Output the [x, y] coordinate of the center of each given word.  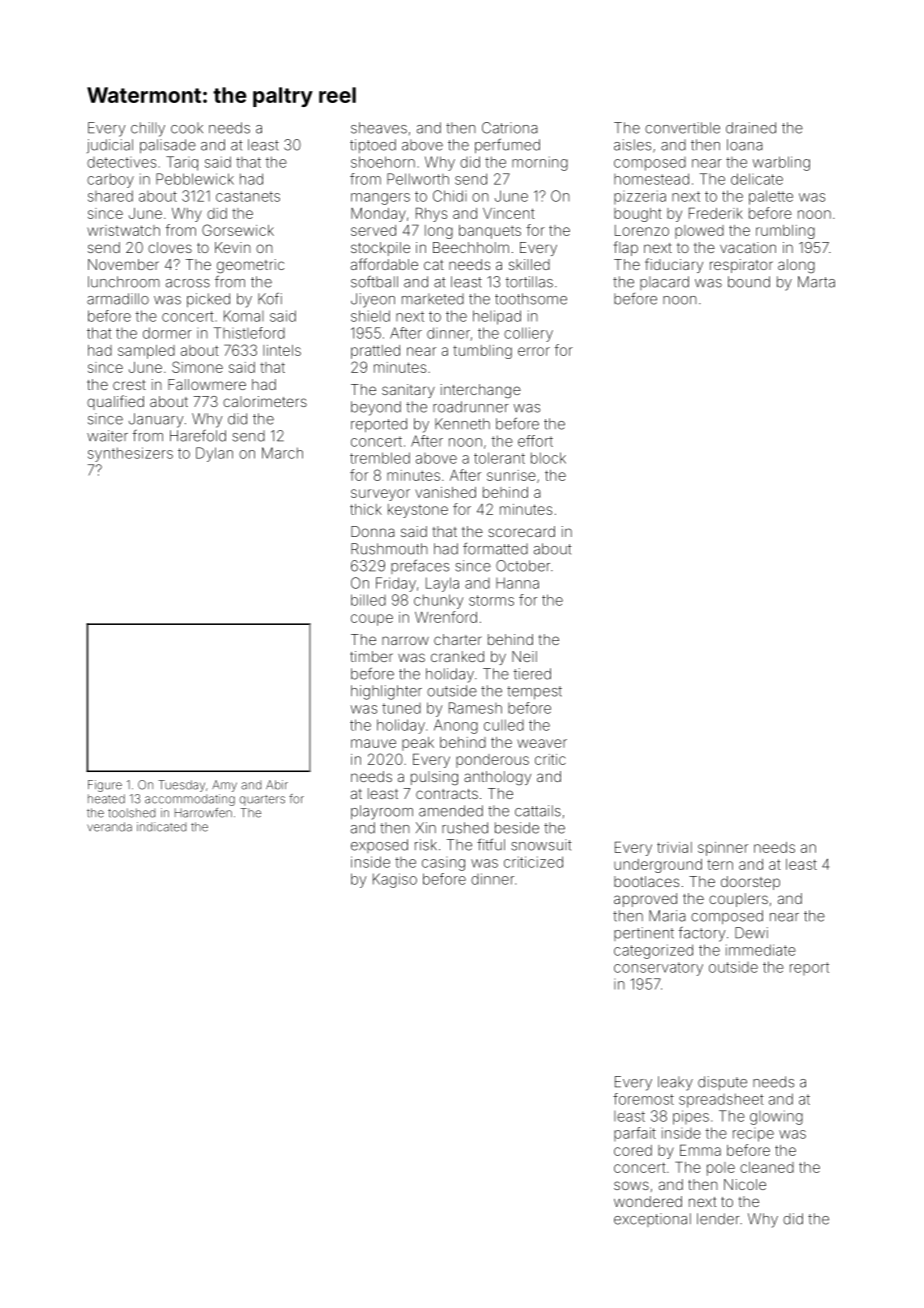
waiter [107, 436]
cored [633, 1150]
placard [664, 283]
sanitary [408, 391]
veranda [109, 827]
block [548, 458]
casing [443, 865]
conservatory [658, 969]
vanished [445, 492]
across [188, 283]
